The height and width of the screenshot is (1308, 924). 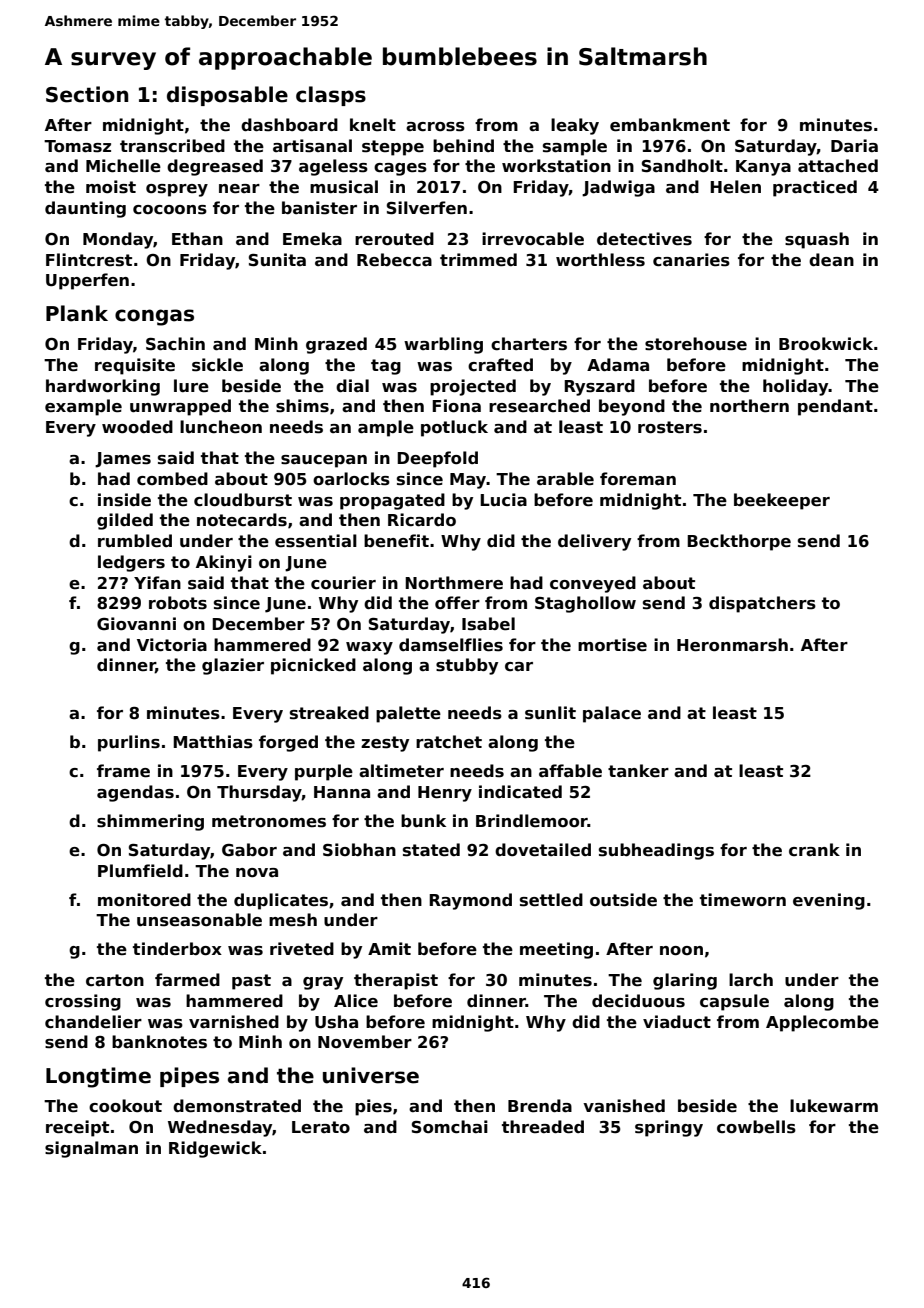 What do you see at coordinates (756, 1127) in the screenshot?
I see `cowbells` at bounding box center [756, 1127].
